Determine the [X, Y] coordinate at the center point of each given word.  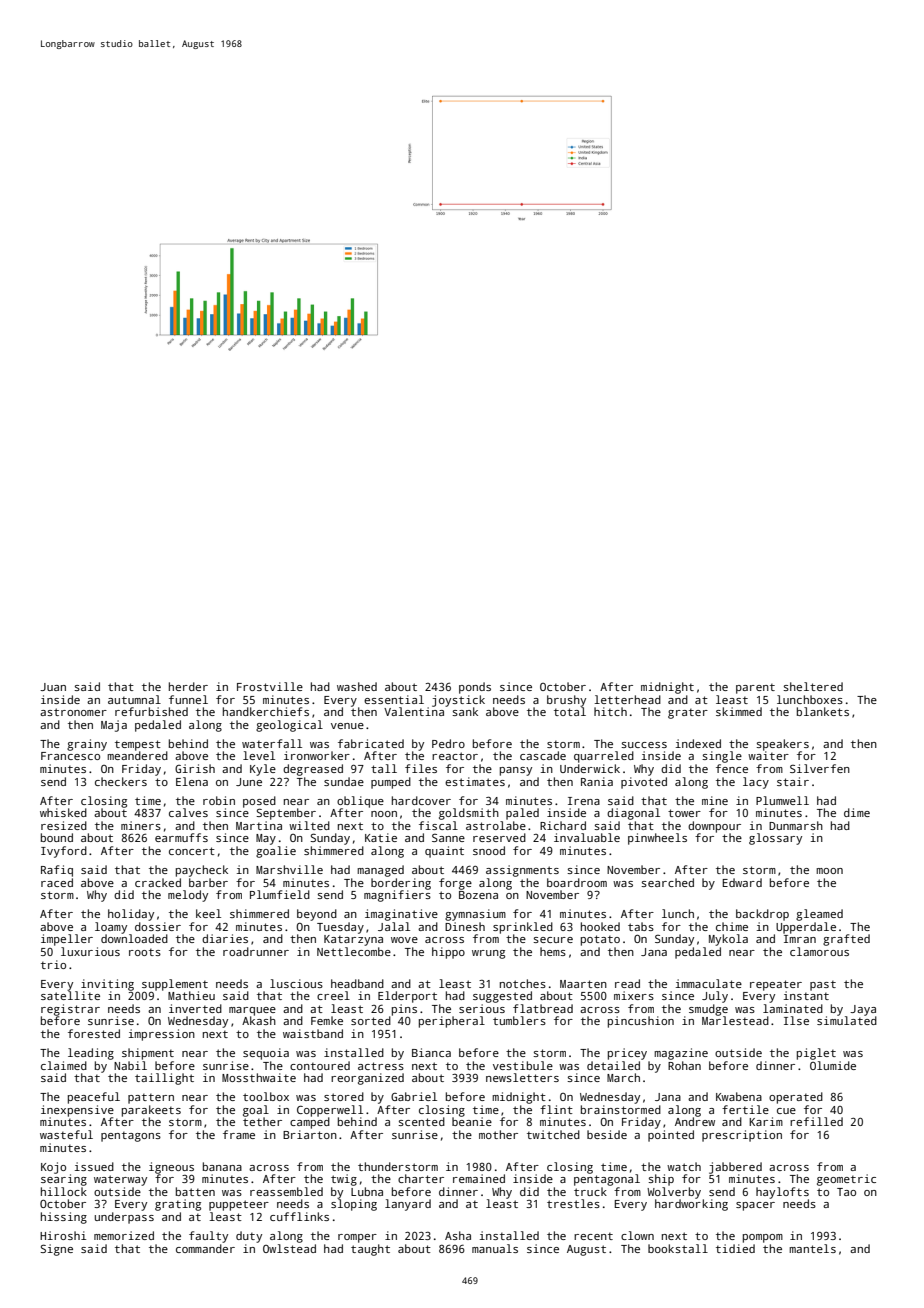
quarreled [604, 757]
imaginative [401, 915]
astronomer [73, 712]
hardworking [691, 1205]
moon [829, 871]
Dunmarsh [796, 825]
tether [262, 1121]
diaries [225, 938]
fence [732, 768]
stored [344, 1096]
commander [205, 1248]
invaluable [587, 837]
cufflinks [299, 1216]
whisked [63, 812]
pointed [671, 1136]
